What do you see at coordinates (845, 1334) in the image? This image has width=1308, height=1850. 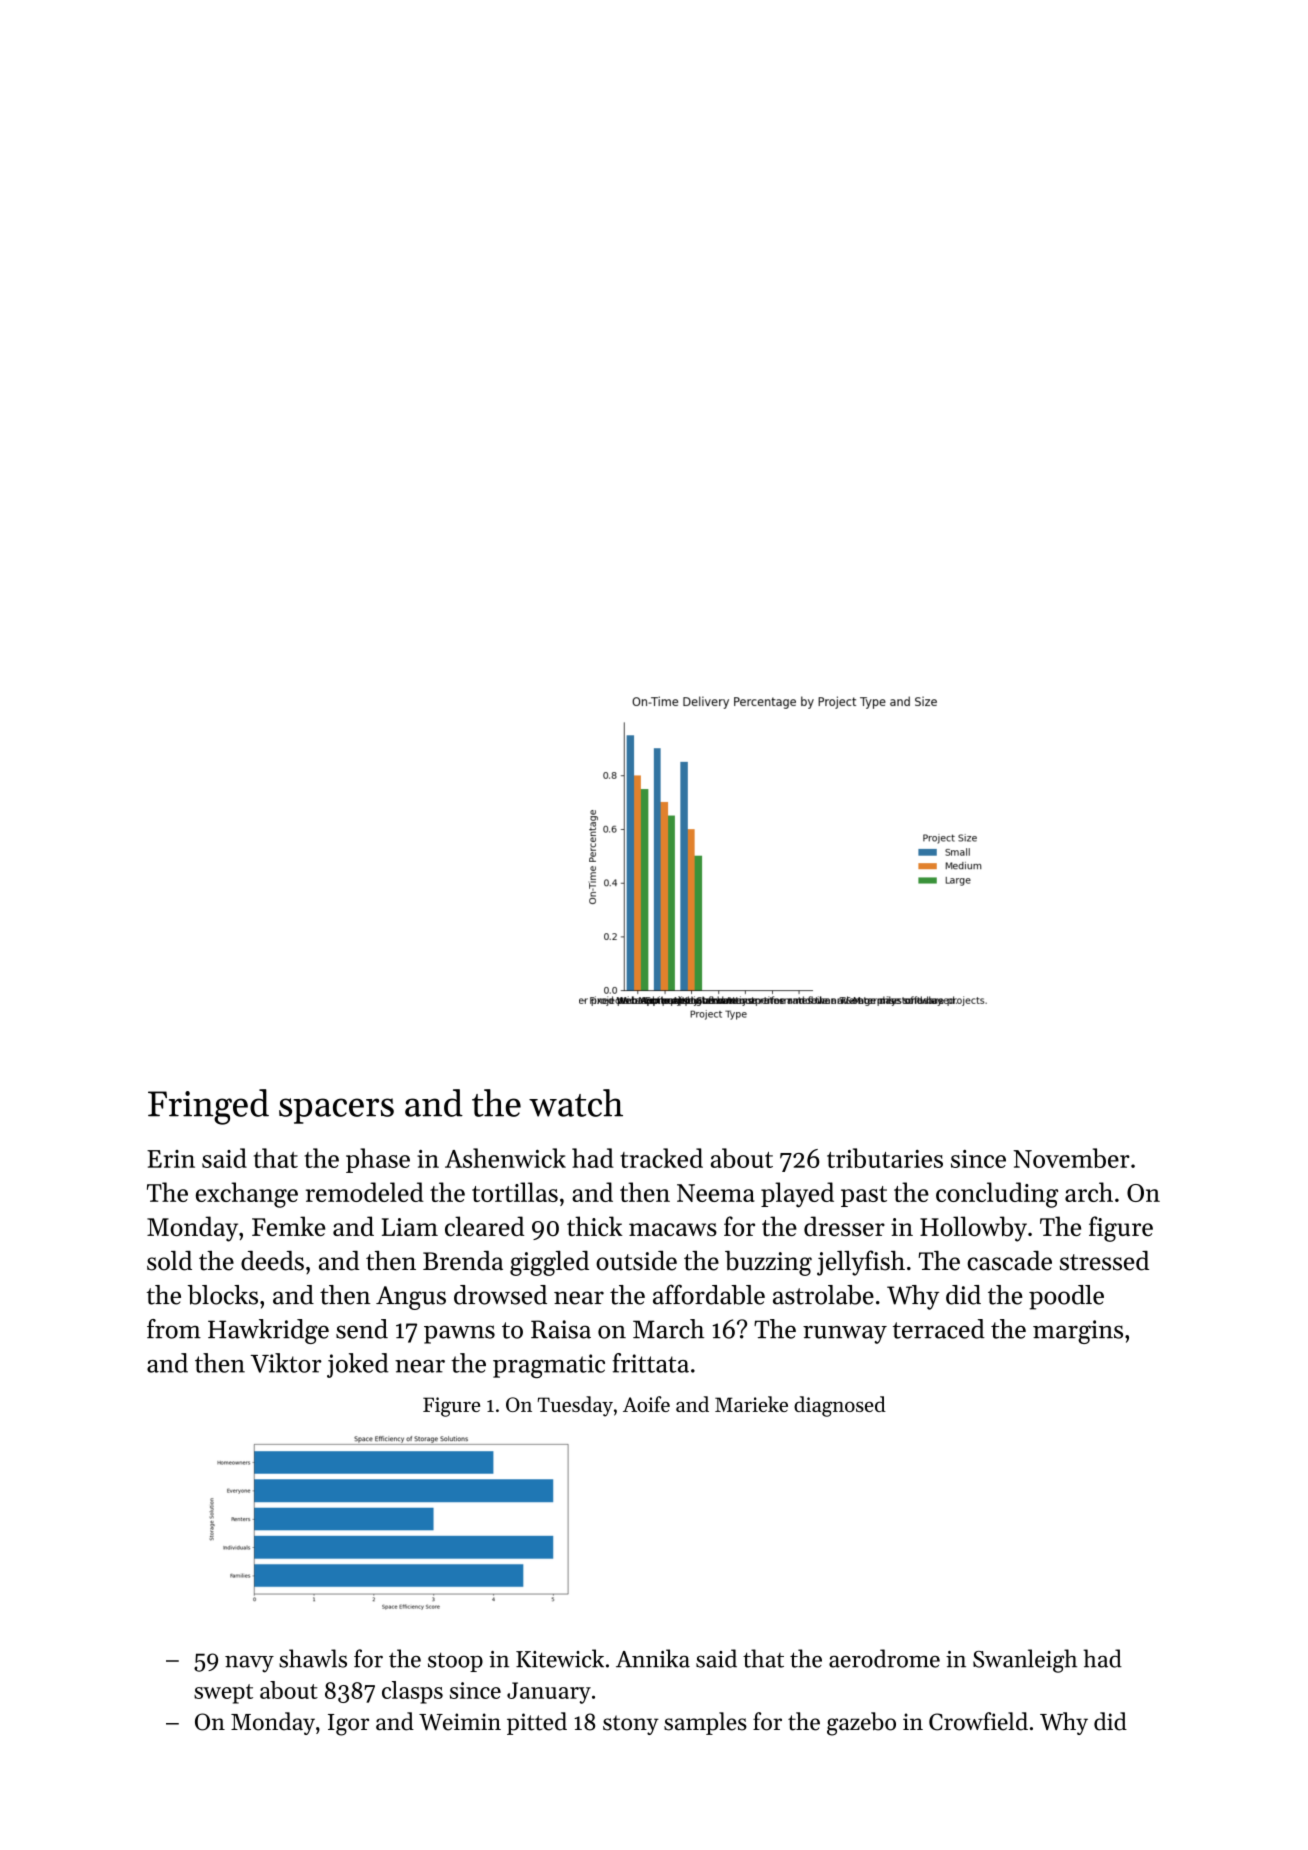 I see `runway` at bounding box center [845, 1334].
